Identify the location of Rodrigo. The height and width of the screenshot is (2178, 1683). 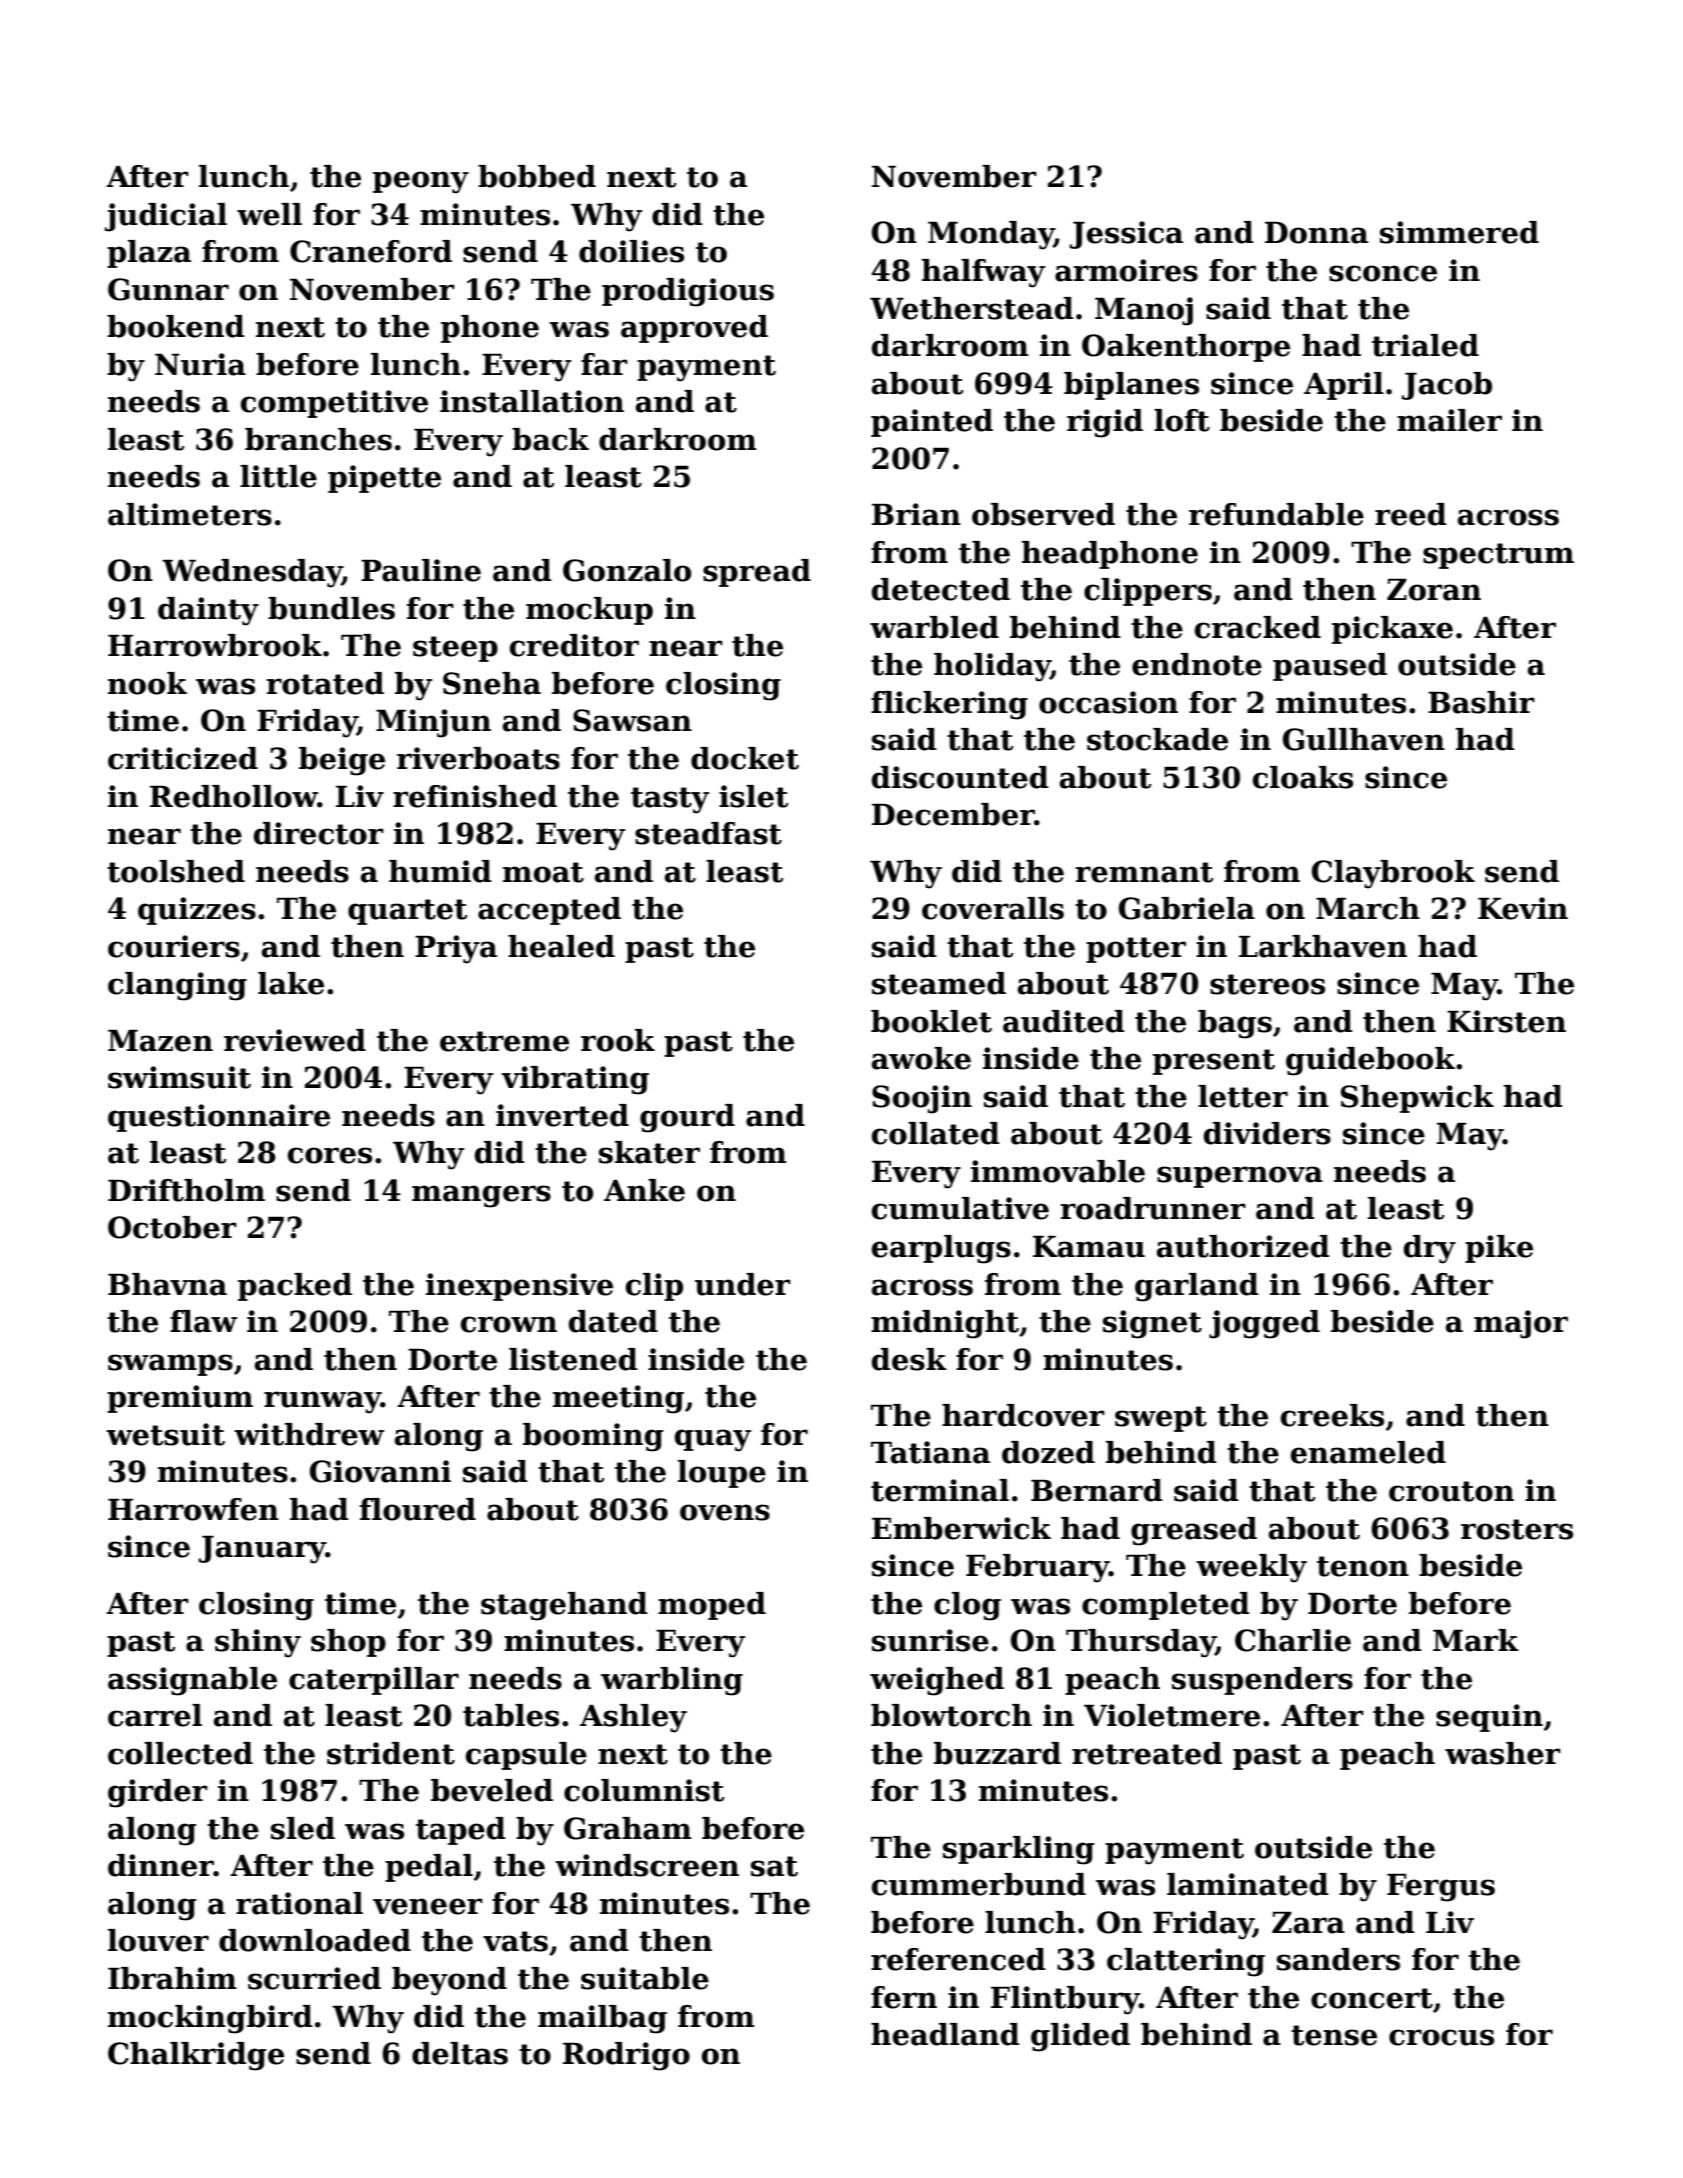
(626, 2056).
